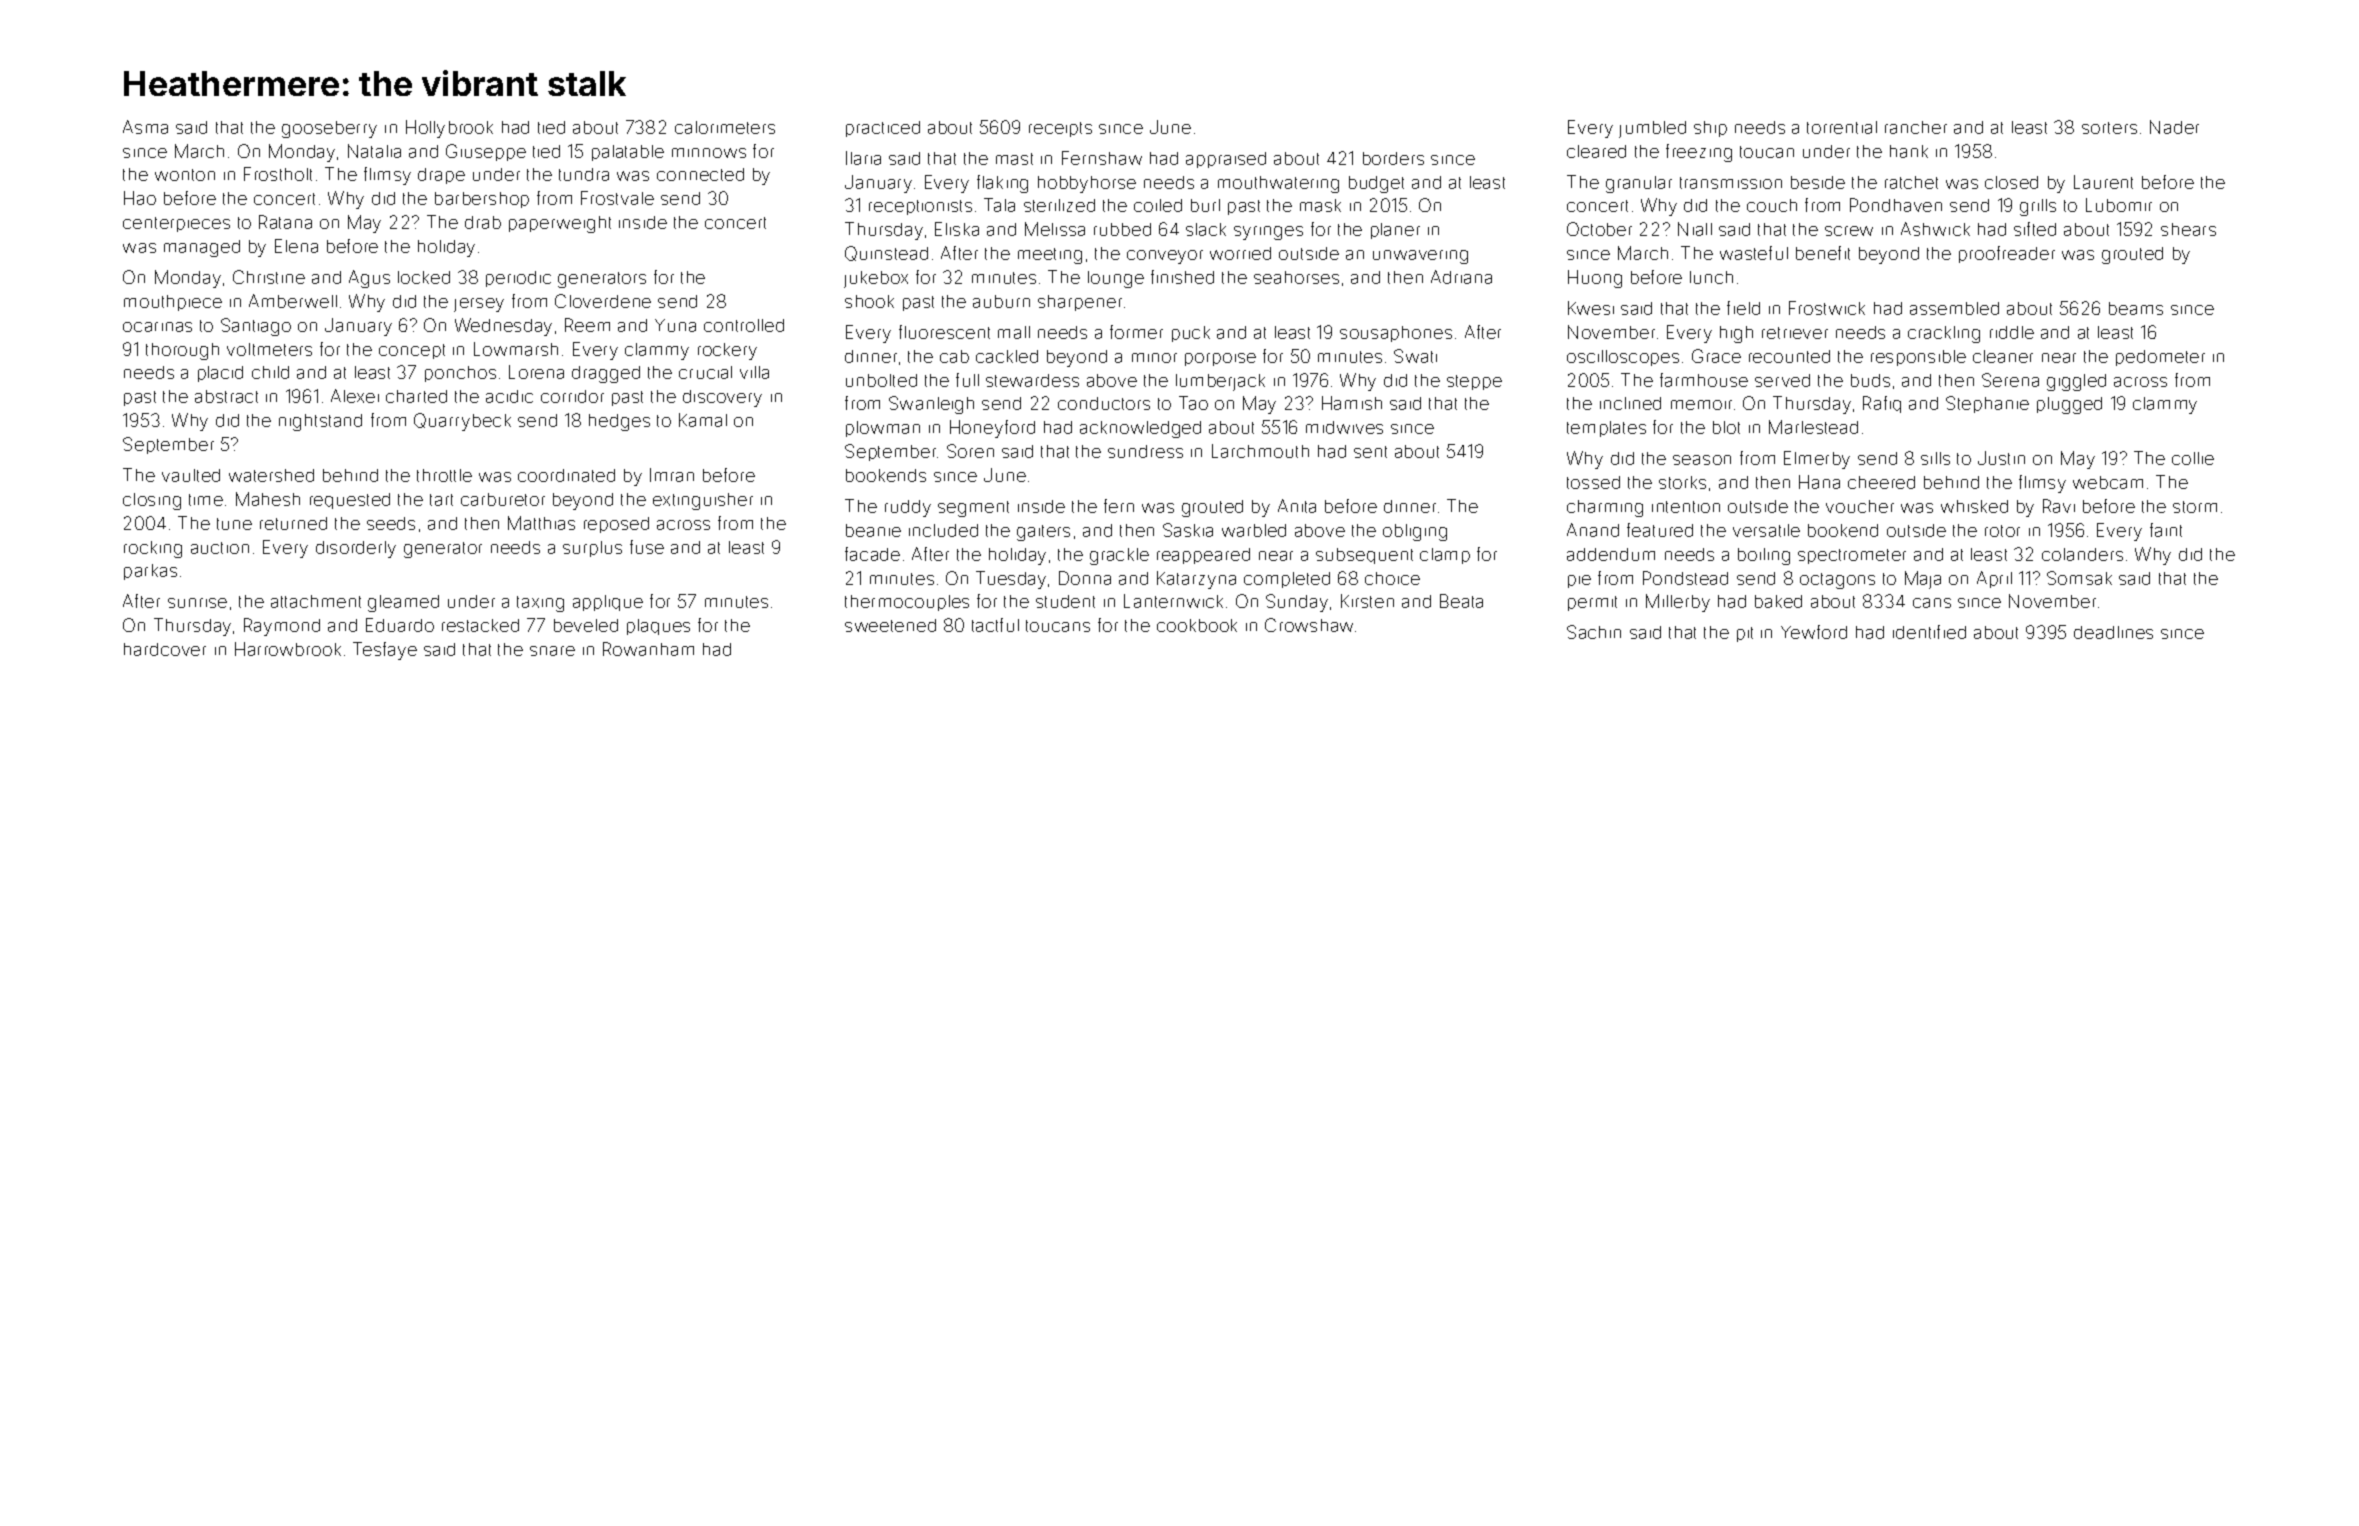  I want to click on Laurent, so click(2103, 182).
